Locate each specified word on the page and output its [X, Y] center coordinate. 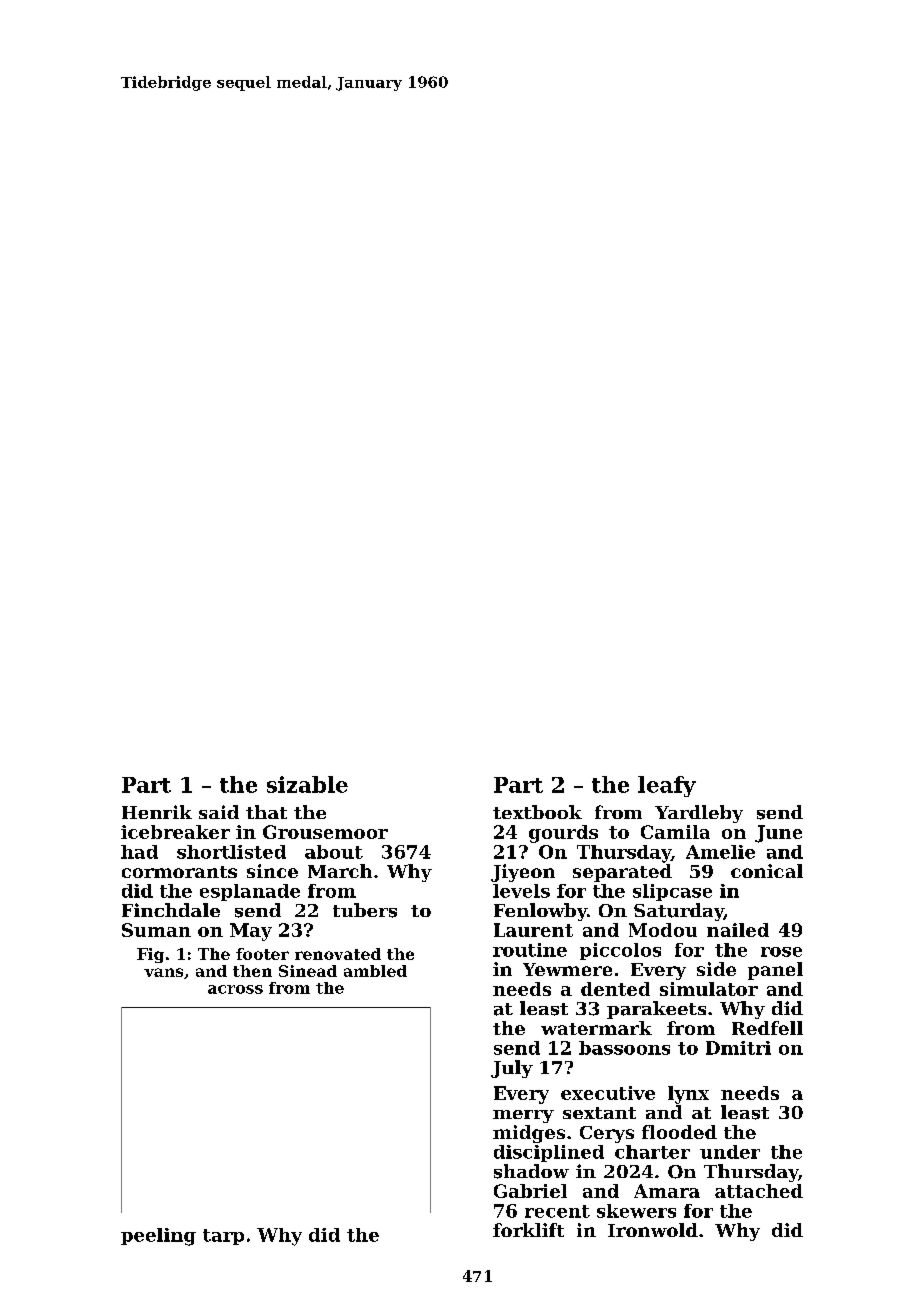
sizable [307, 784]
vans [163, 972]
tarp [223, 1237]
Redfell [767, 1028]
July [512, 1069]
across [235, 989]
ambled [375, 971]
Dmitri [738, 1048]
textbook [537, 812]
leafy [667, 786]
